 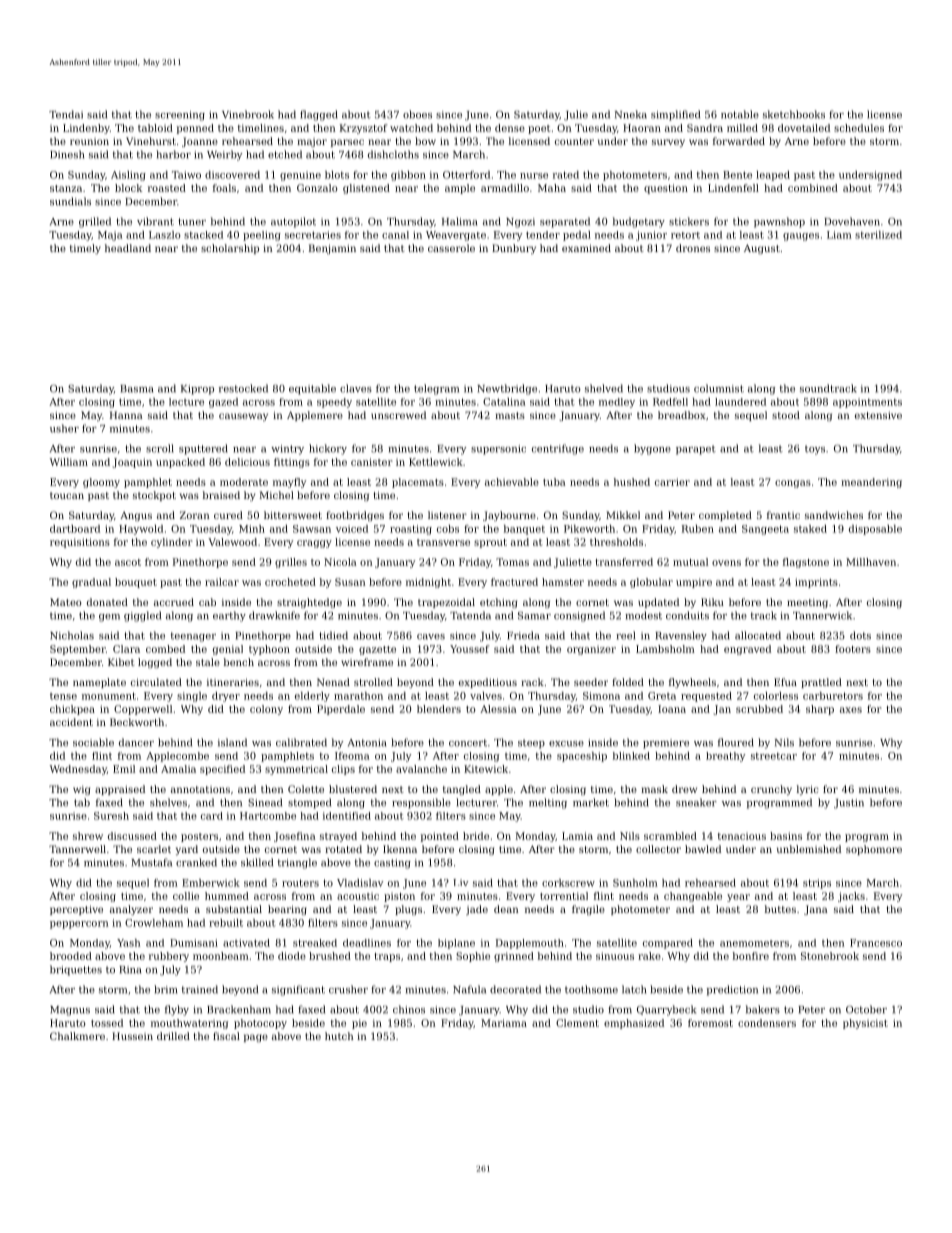 I want to click on Chalkmere, so click(x=77, y=1036).
